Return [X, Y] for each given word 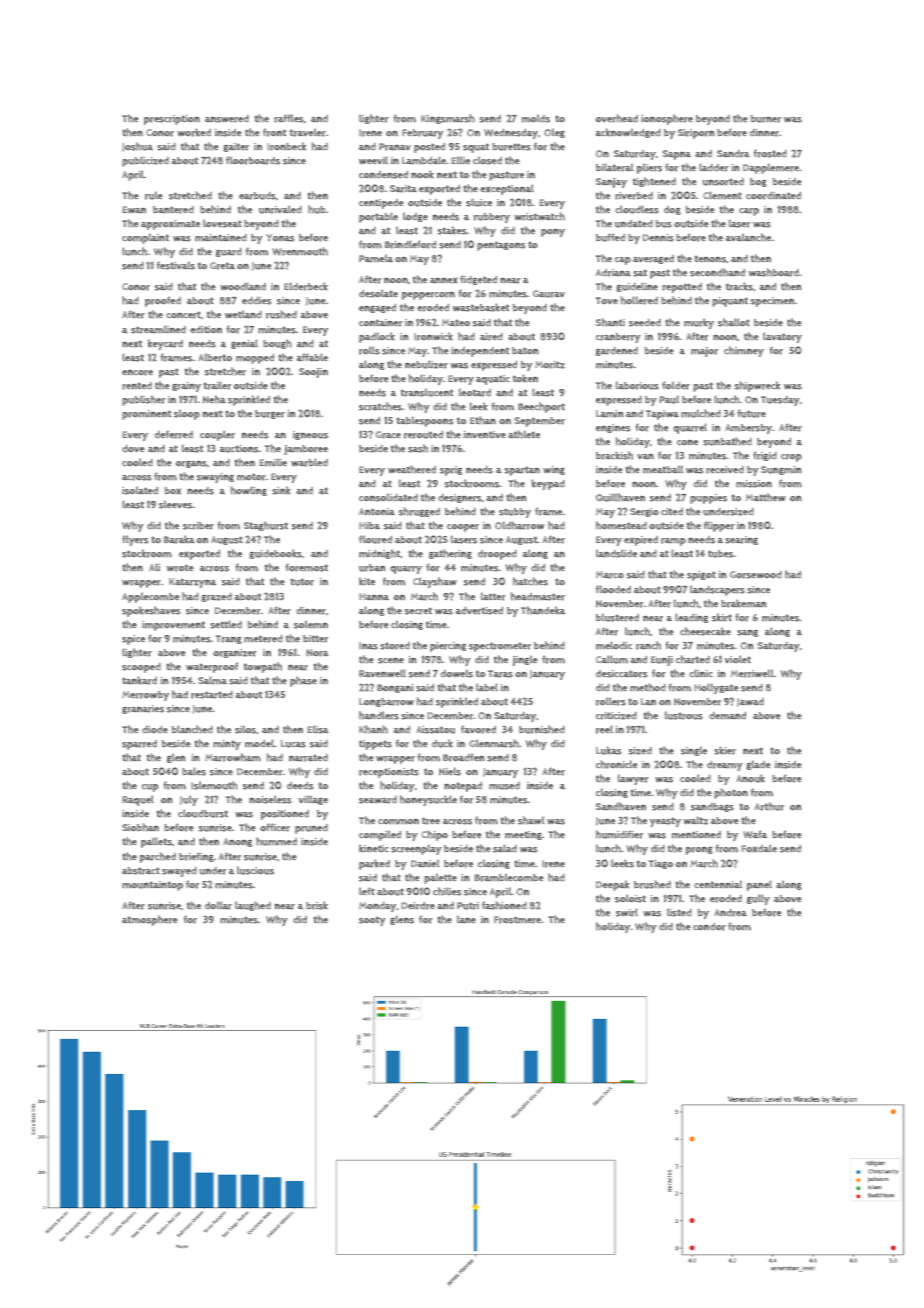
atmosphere [149, 920]
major [704, 352]
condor [709, 927]
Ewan [134, 209]
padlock [377, 337]
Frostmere [517, 920]
